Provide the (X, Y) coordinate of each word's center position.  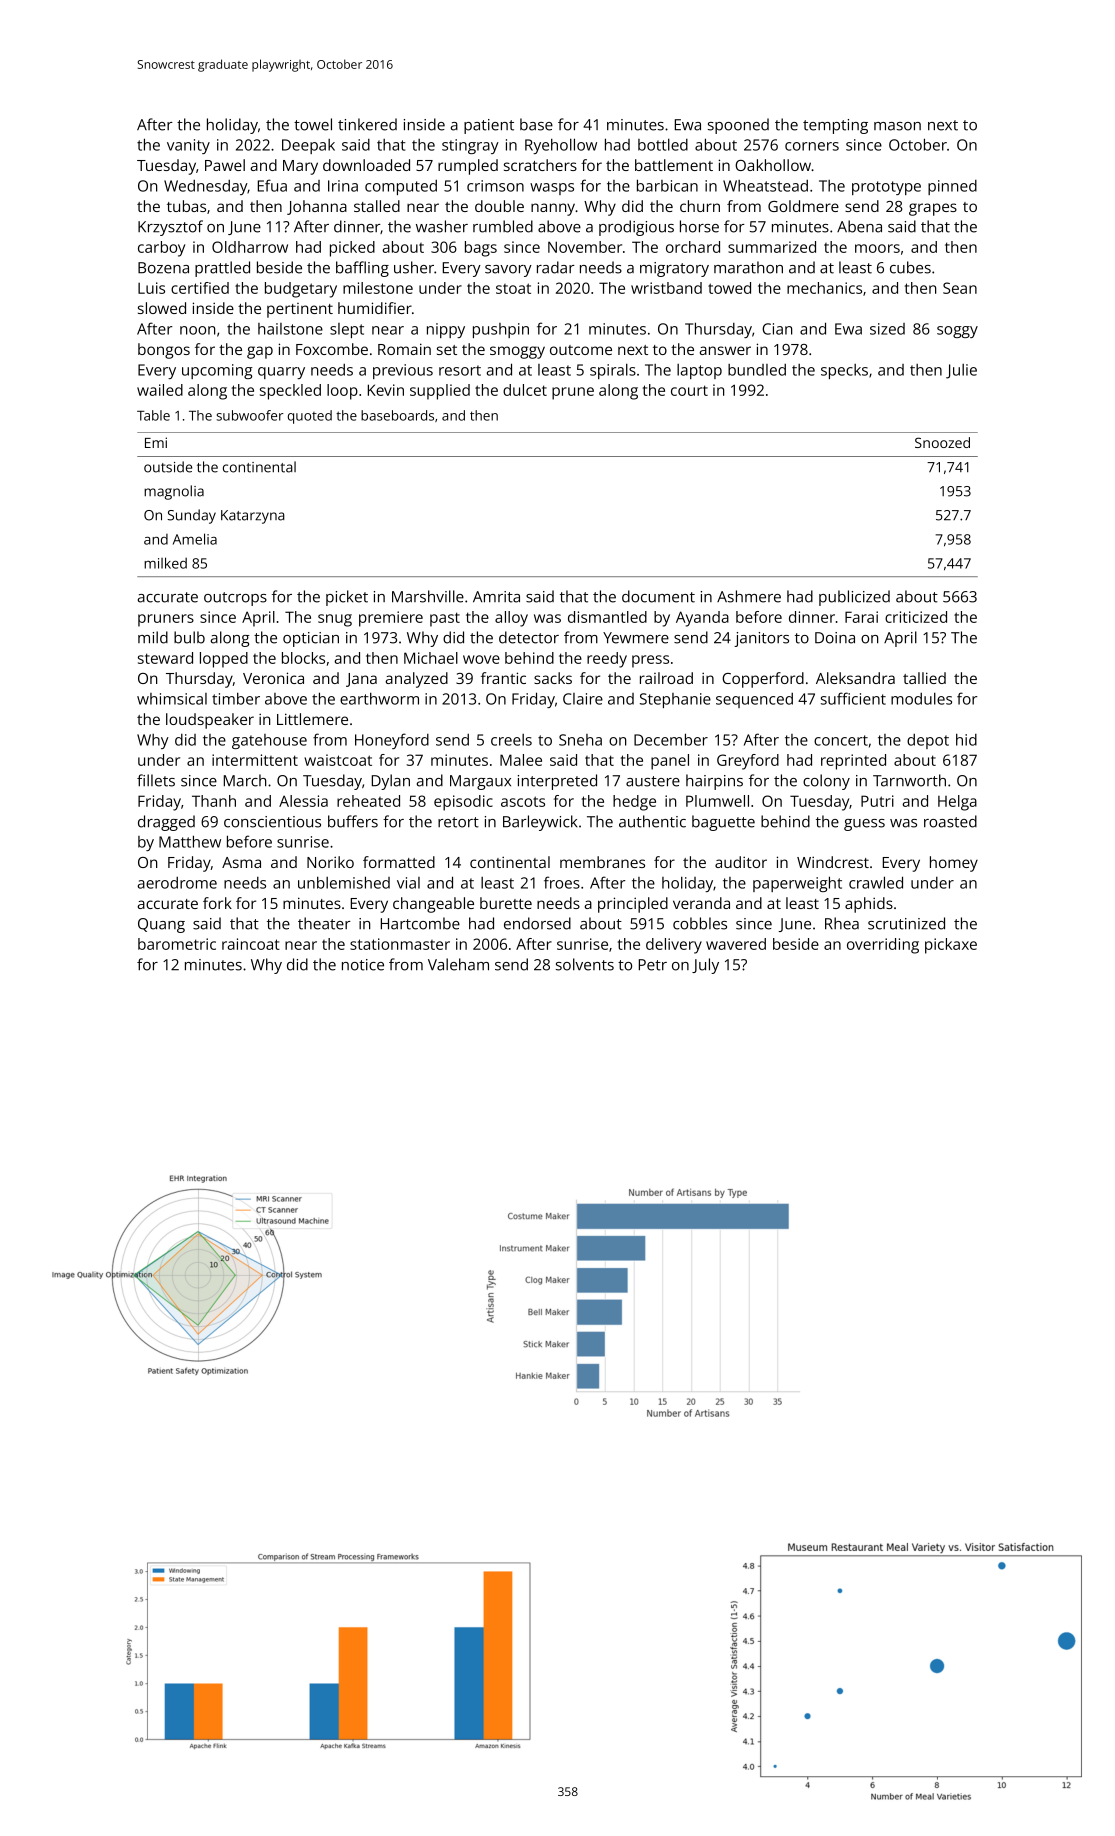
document (658, 596)
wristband (666, 288)
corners (812, 146)
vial (408, 883)
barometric (177, 944)
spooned (738, 126)
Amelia (195, 539)
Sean (960, 288)
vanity (188, 146)
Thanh (214, 801)
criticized (916, 617)
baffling (362, 269)
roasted (950, 821)
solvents (585, 964)
